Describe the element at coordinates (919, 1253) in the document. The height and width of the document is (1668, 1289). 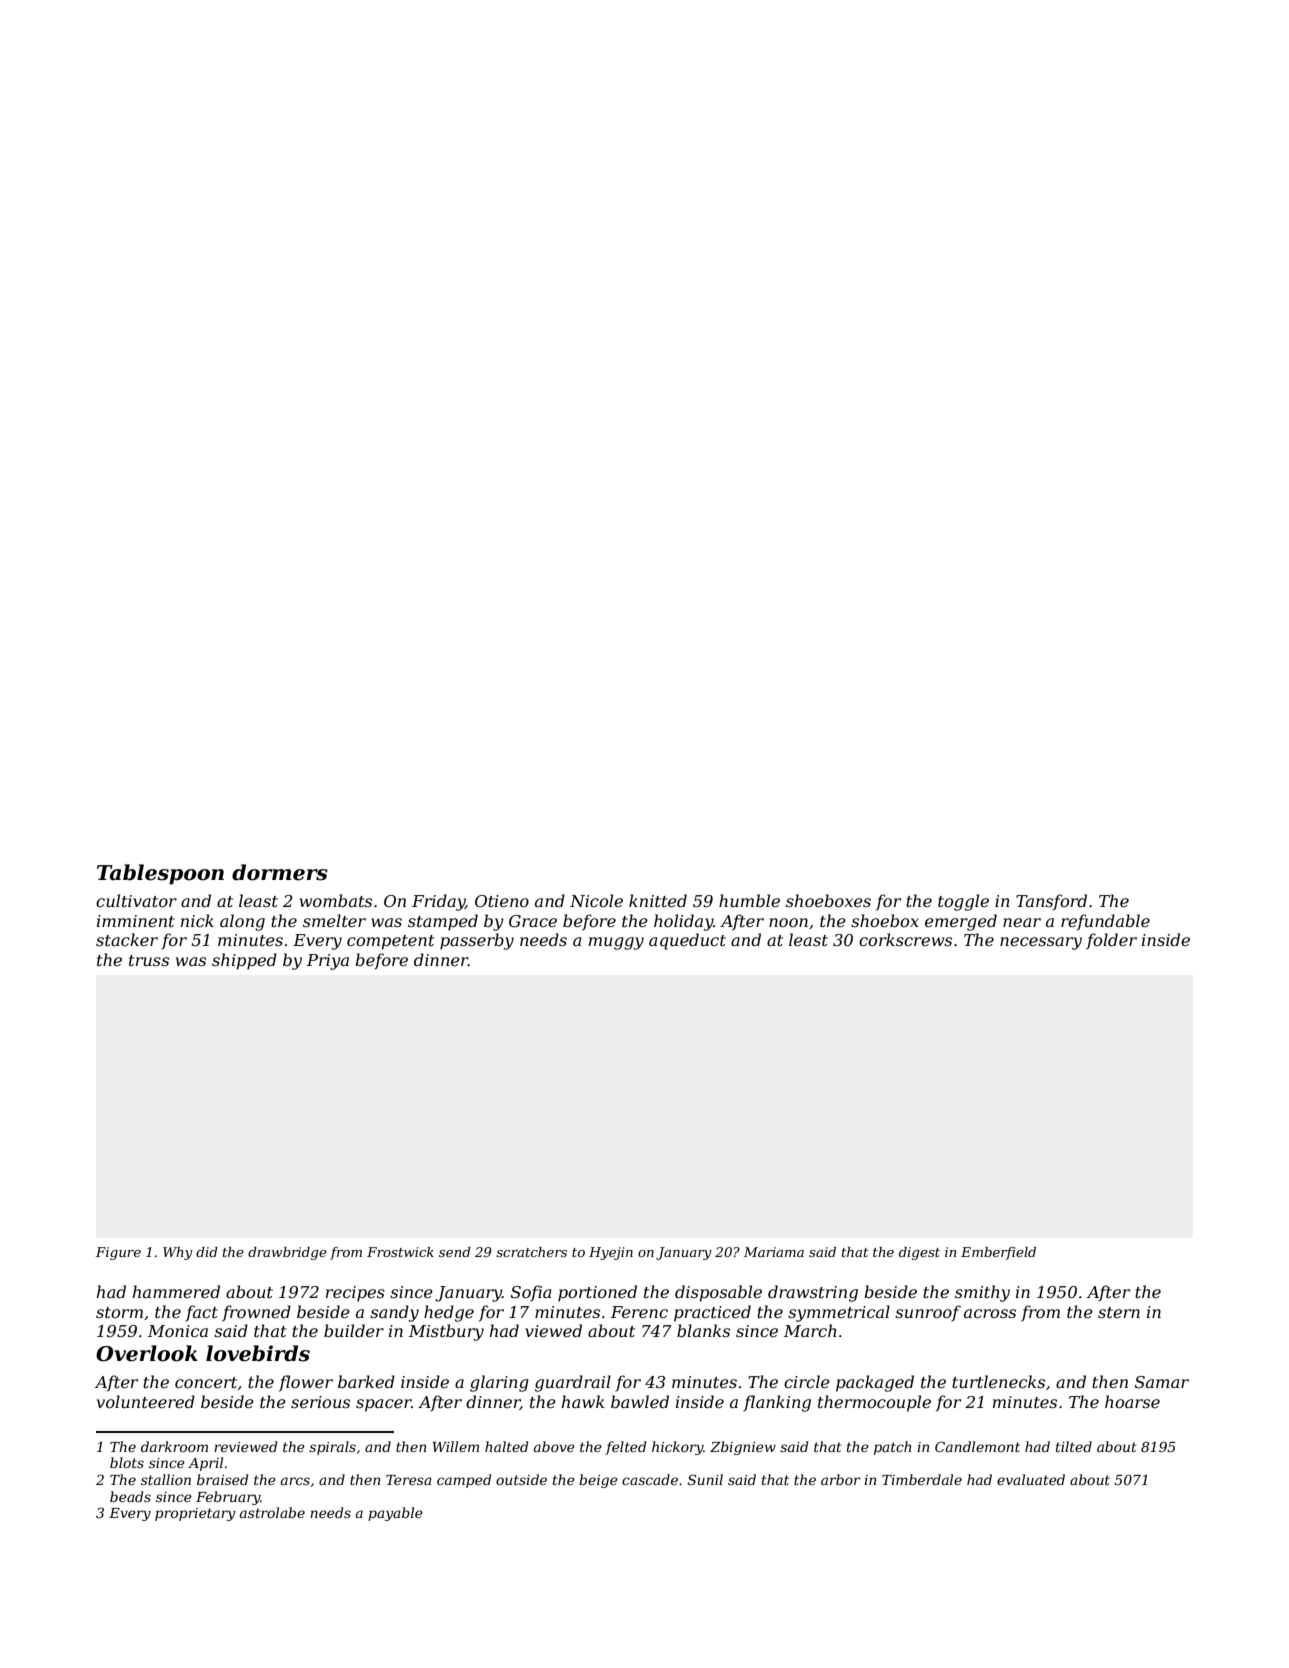
I see `digest` at that location.
